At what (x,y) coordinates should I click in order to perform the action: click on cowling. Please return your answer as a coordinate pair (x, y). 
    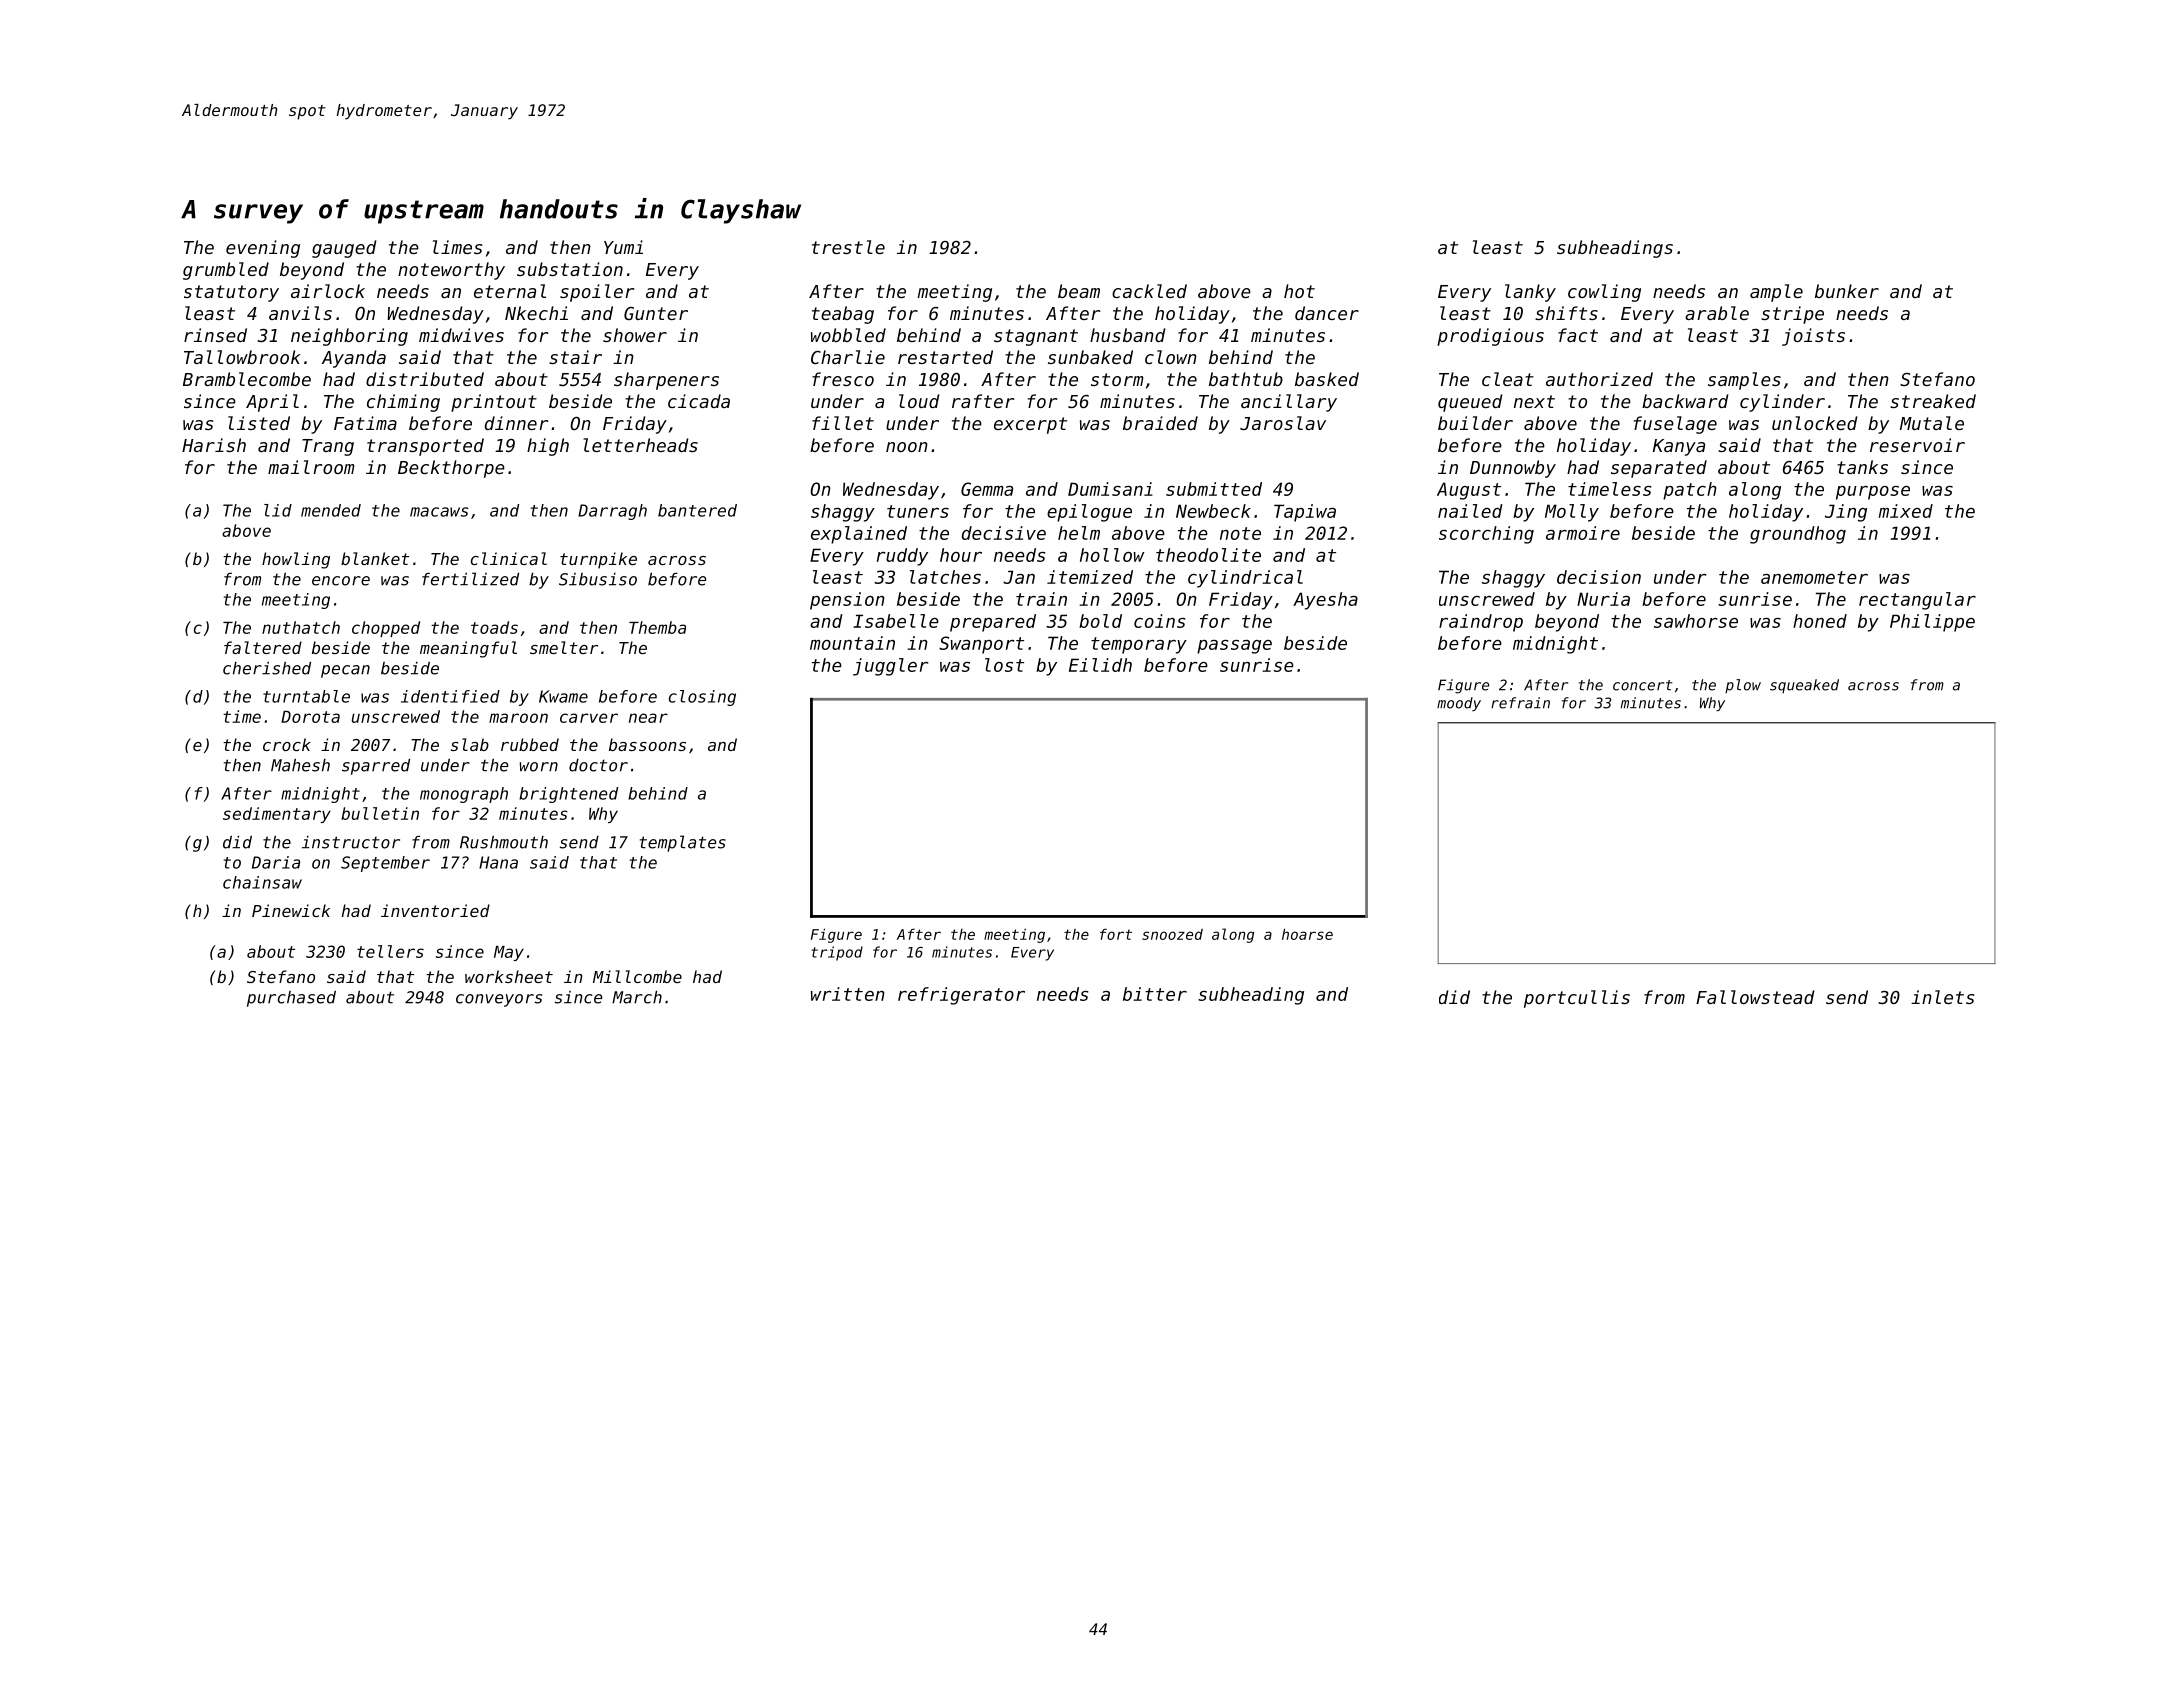
    Looking at the image, I should click on (1604, 293).
